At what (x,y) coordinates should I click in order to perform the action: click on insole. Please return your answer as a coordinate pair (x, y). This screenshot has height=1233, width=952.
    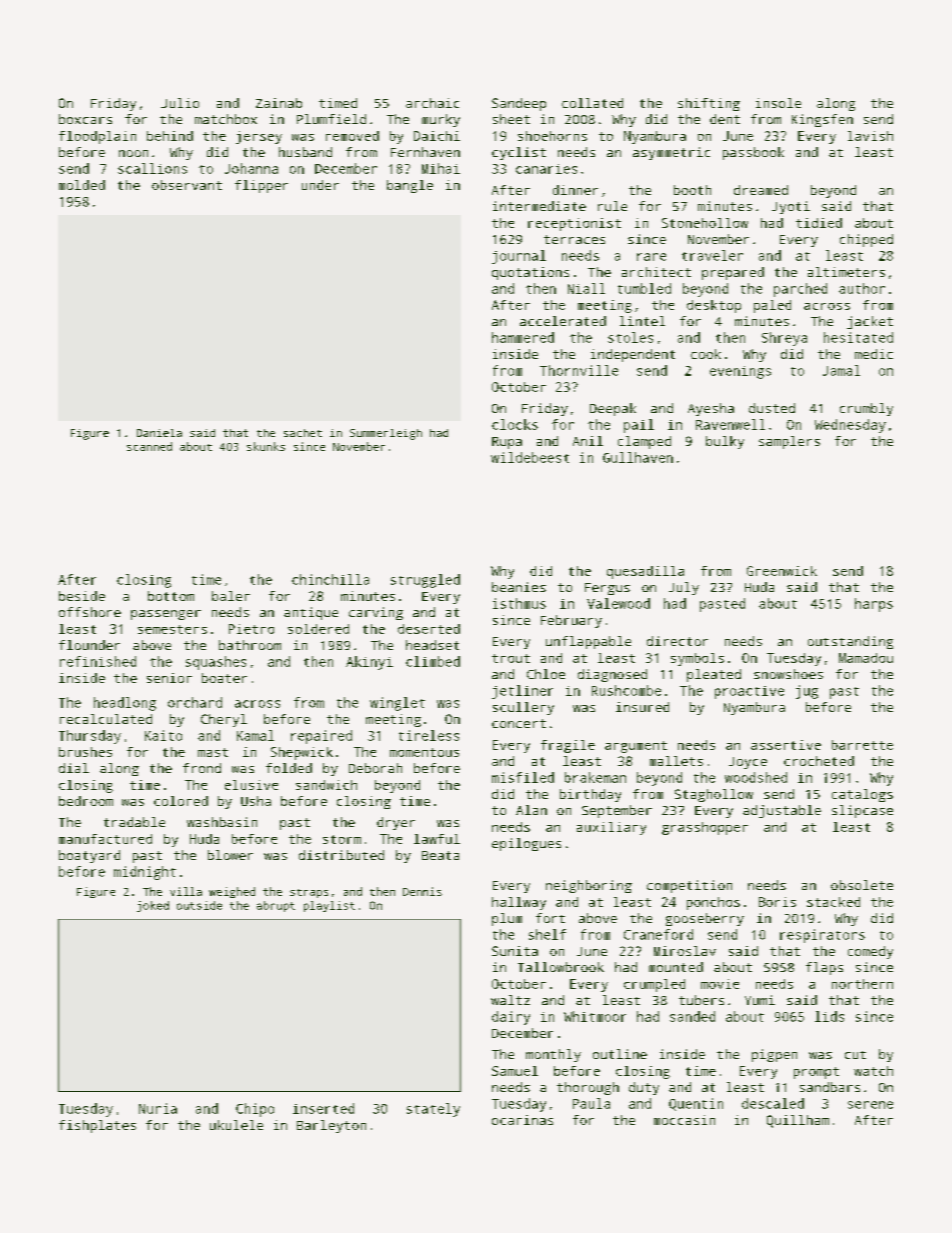
    Looking at the image, I should click on (778, 103).
